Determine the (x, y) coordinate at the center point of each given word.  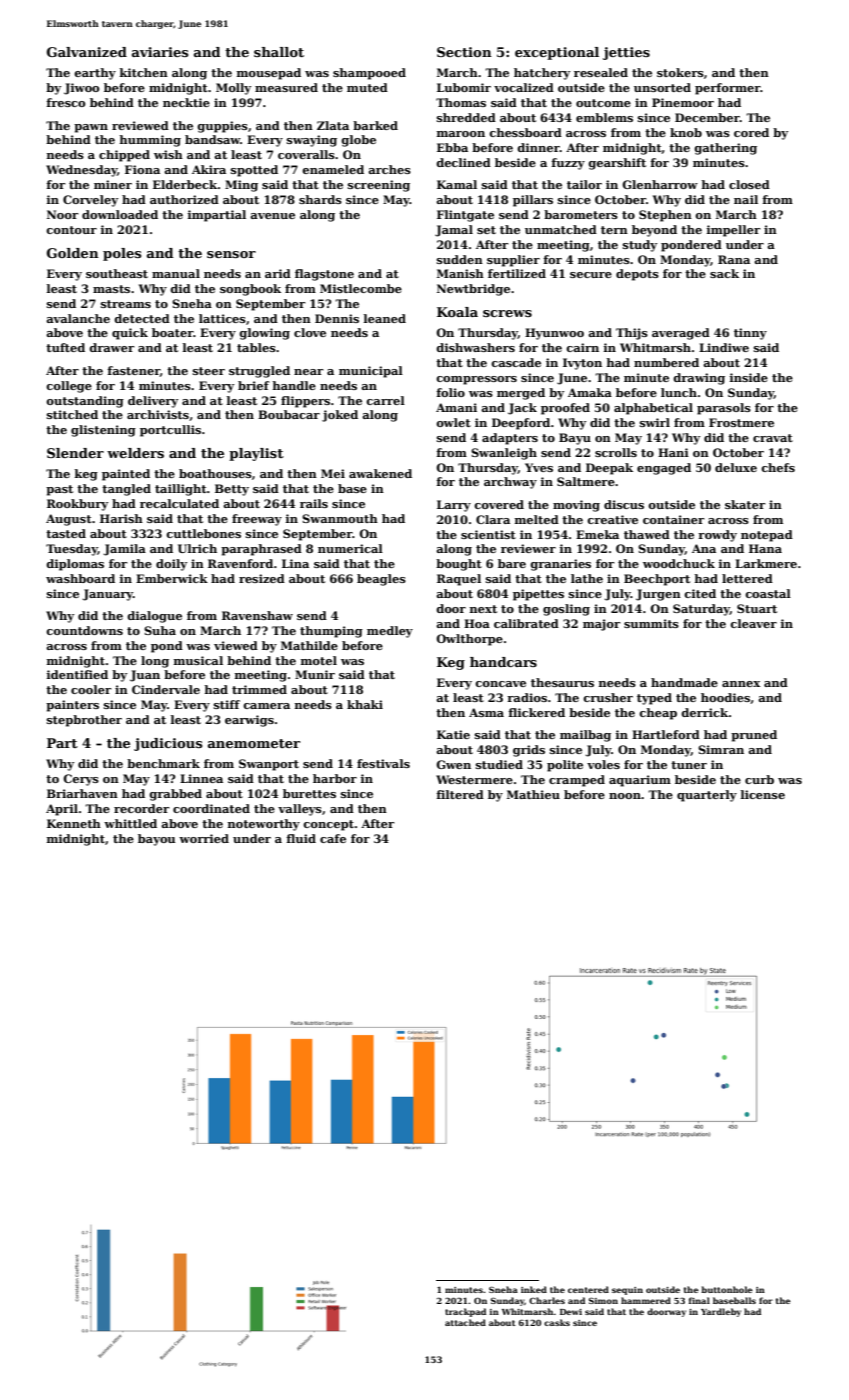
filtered (460, 794)
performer (727, 89)
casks (557, 1322)
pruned (754, 736)
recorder (141, 808)
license (763, 794)
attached (465, 1322)
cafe (333, 838)
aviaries (160, 52)
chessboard (525, 132)
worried (204, 838)
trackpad (465, 1312)
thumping (331, 632)
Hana (765, 548)
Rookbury (77, 505)
